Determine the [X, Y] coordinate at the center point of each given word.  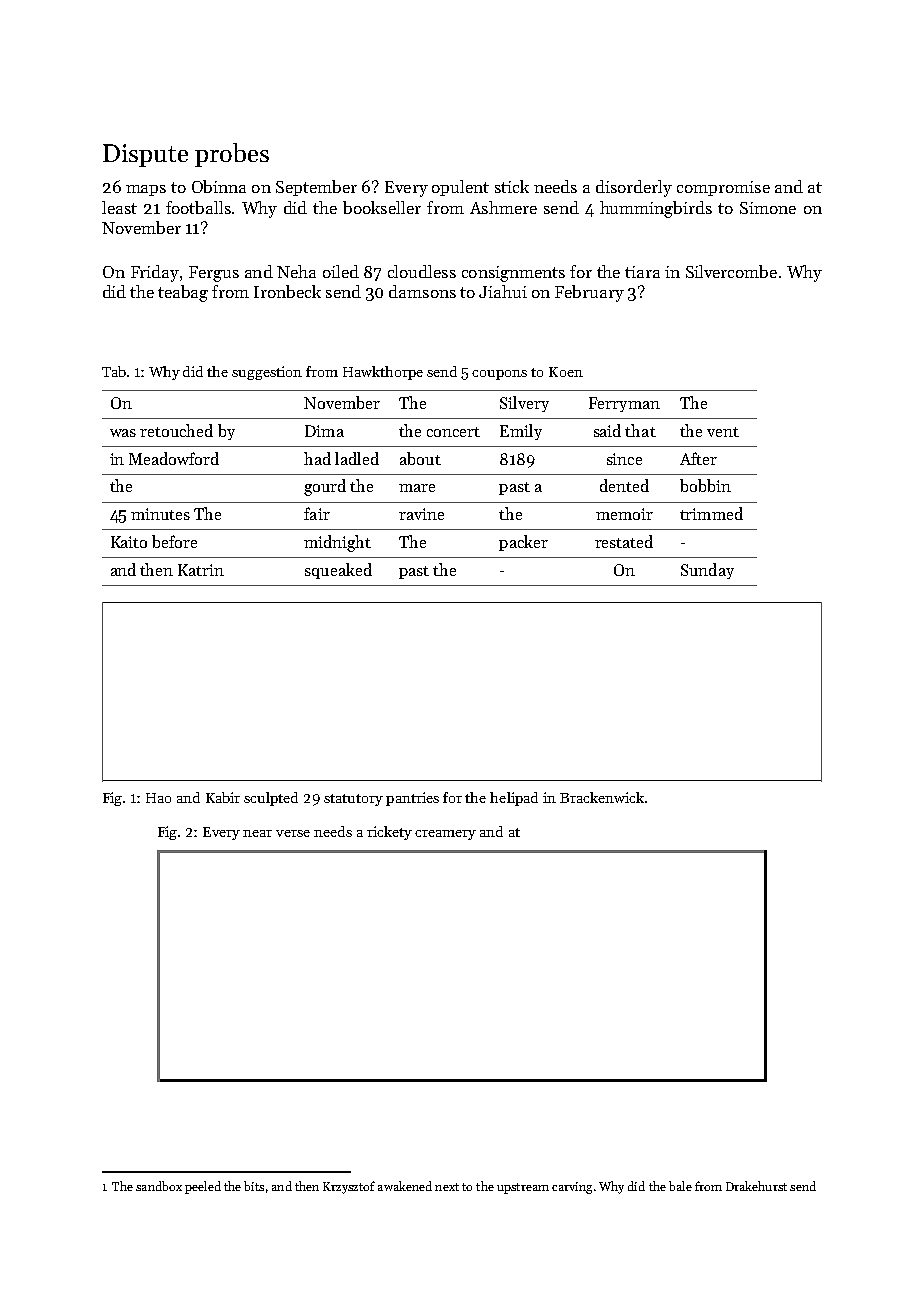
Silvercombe [731, 271]
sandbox [159, 1186]
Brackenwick [602, 797]
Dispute [145, 155]
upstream [523, 1188]
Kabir [223, 797]
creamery [445, 835]
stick [512, 186]
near [257, 833]
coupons [499, 375]
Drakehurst [756, 1186]
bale [680, 1186]
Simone [768, 208]
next [447, 1187]
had [317, 458]
